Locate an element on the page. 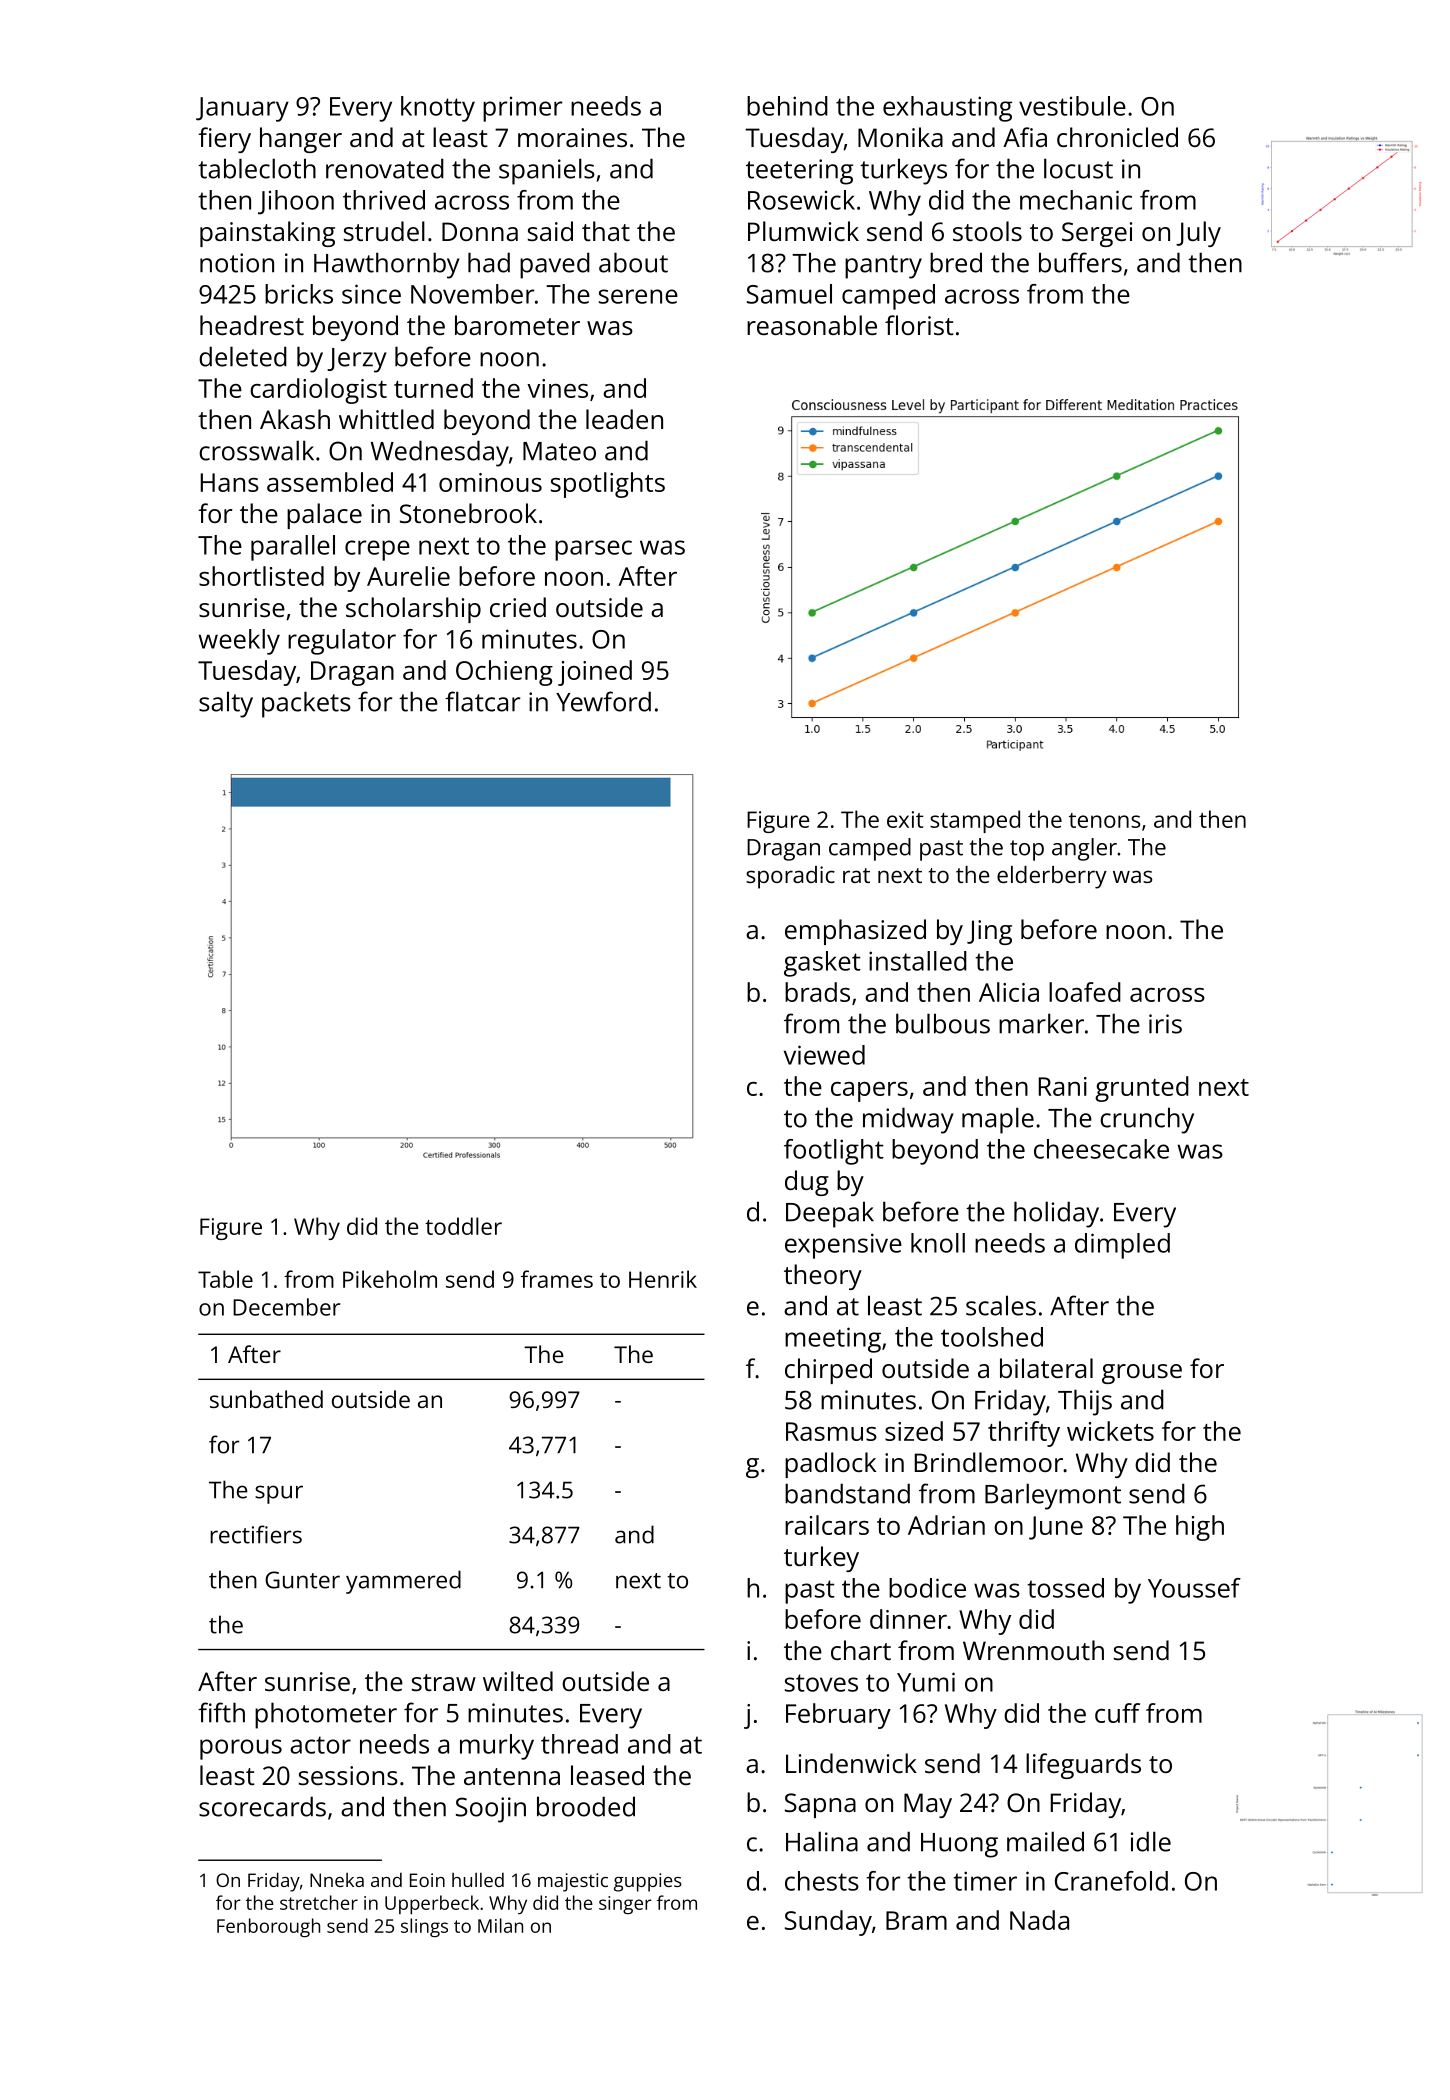  singer is located at coordinates (625, 1905).
